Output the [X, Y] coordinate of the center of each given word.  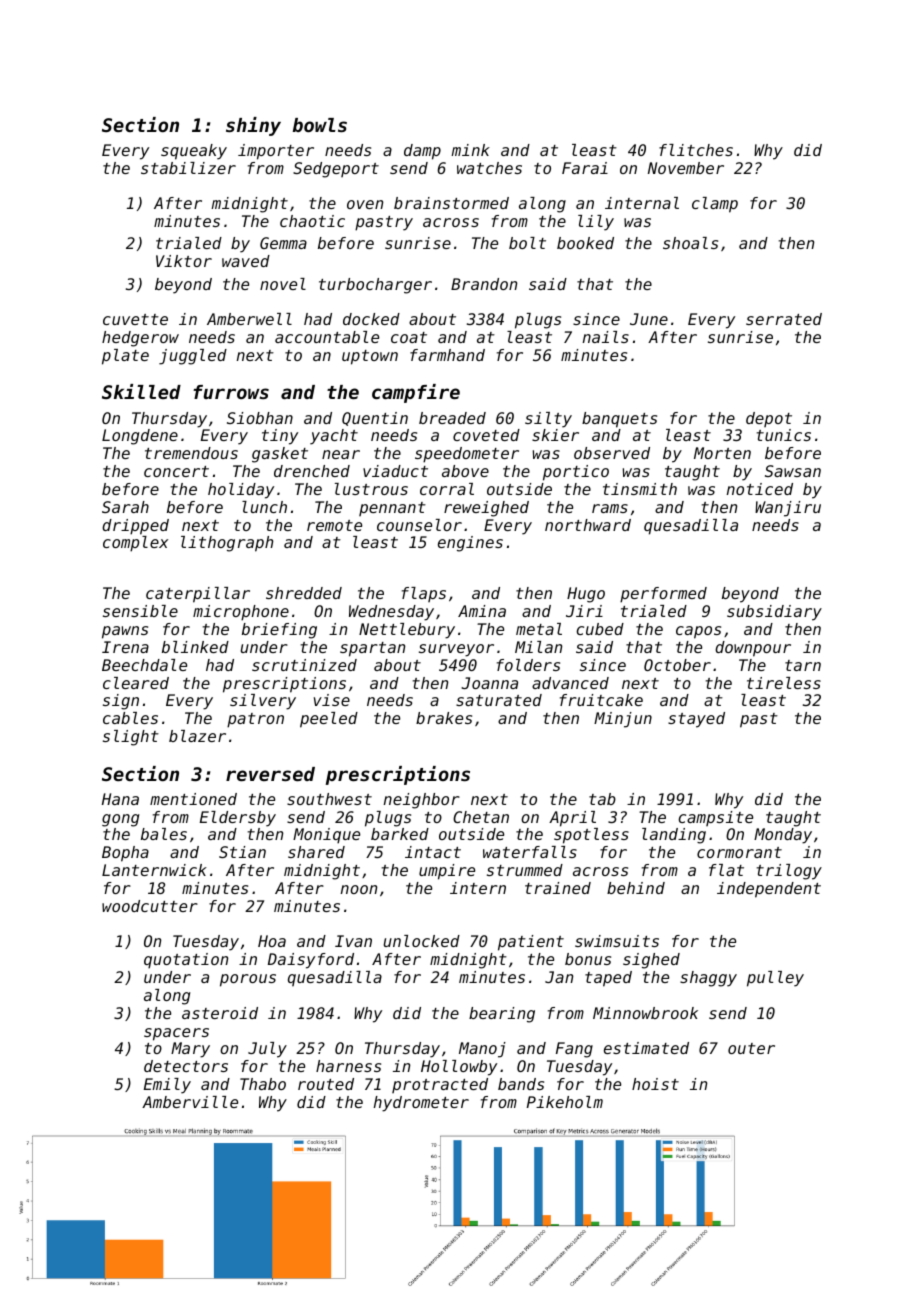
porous [248, 980]
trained [558, 888]
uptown [370, 357]
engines [470, 544]
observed [612, 453]
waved [246, 261]
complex [135, 544]
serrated [784, 319]
